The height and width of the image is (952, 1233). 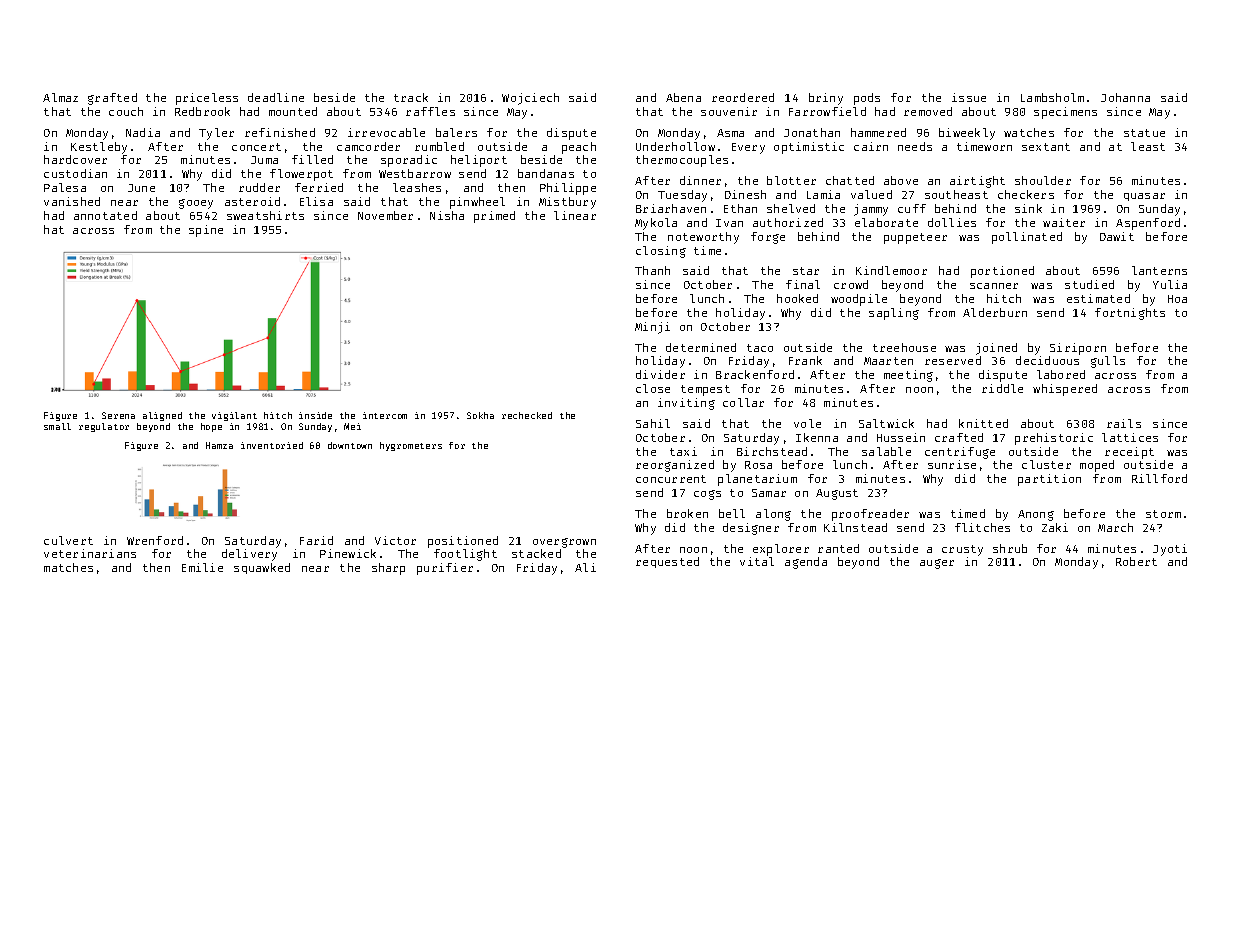 I want to click on requested, so click(x=667, y=562).
